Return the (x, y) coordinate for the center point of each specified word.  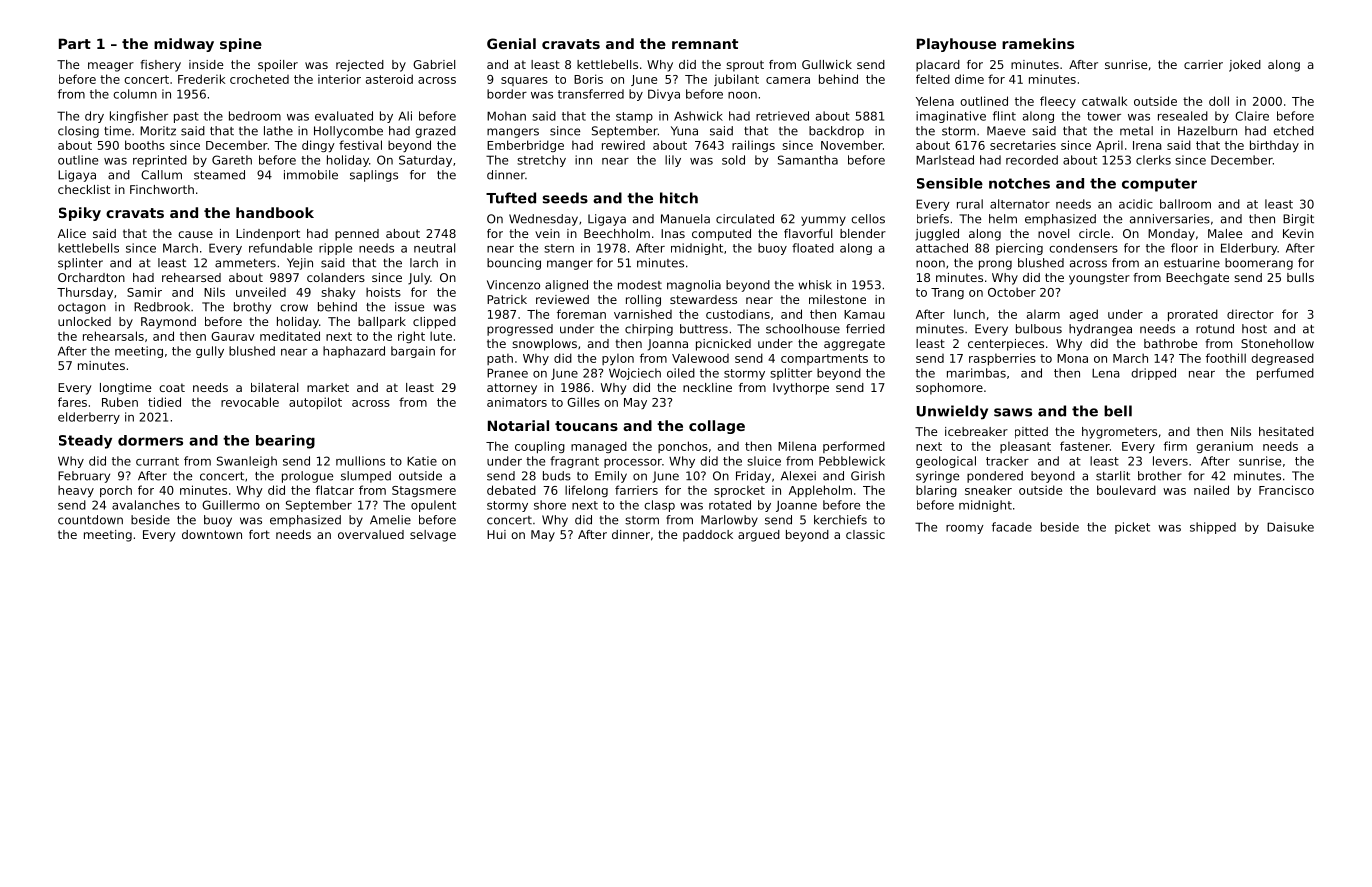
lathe (278, 131)
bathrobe (1170, 343)
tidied (164, 402)
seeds (565, 198)
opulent (433, 506)
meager (111, 67)
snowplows (544, 345)
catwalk (1104, 101)
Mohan (506, 116)
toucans (586, 426)
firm (1175, 446)
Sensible (950, 183)
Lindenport (268, 235)
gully (210, 352)
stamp (634, 117)
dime (969, 79)
